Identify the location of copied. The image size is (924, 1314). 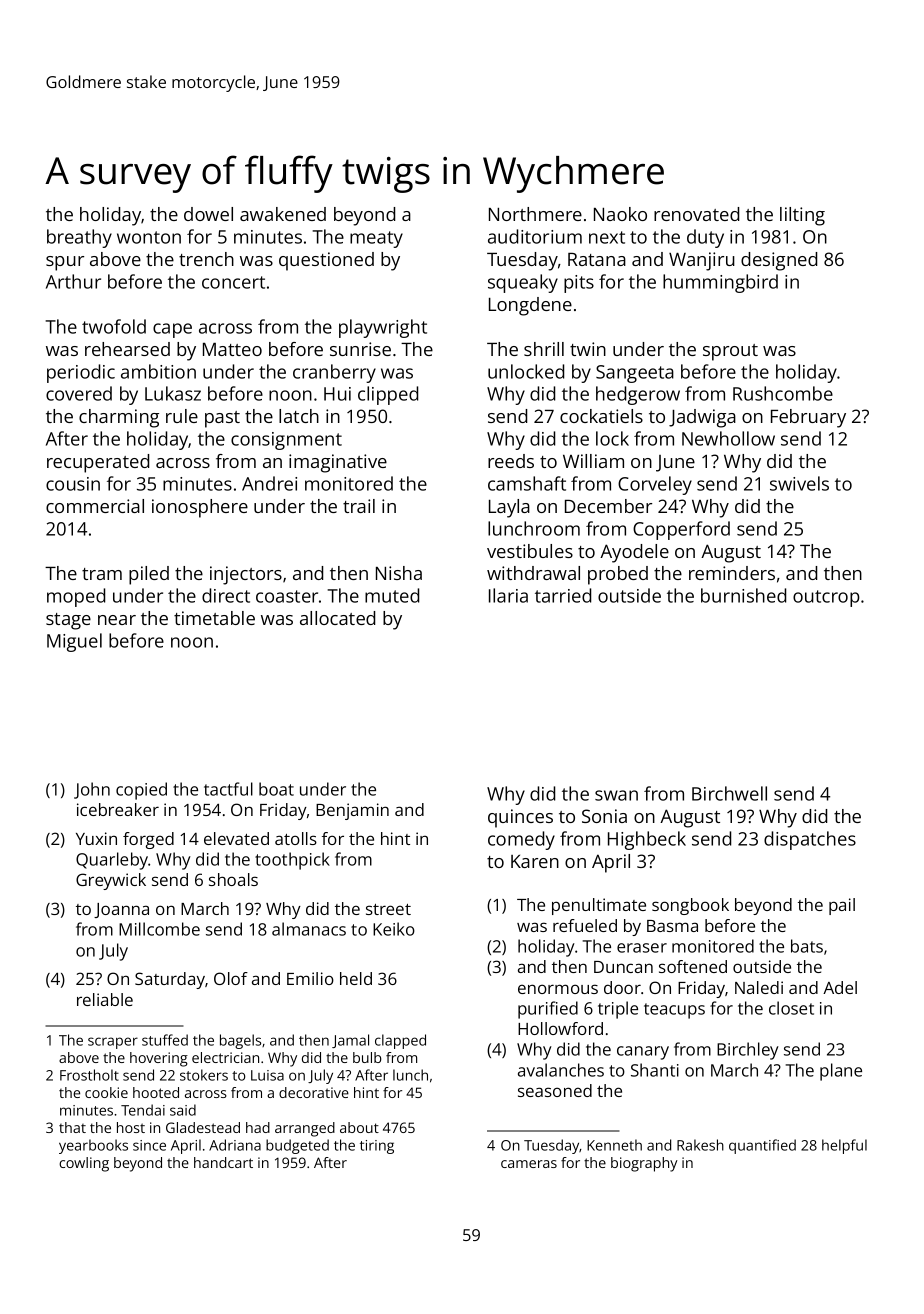
(141, 791).
